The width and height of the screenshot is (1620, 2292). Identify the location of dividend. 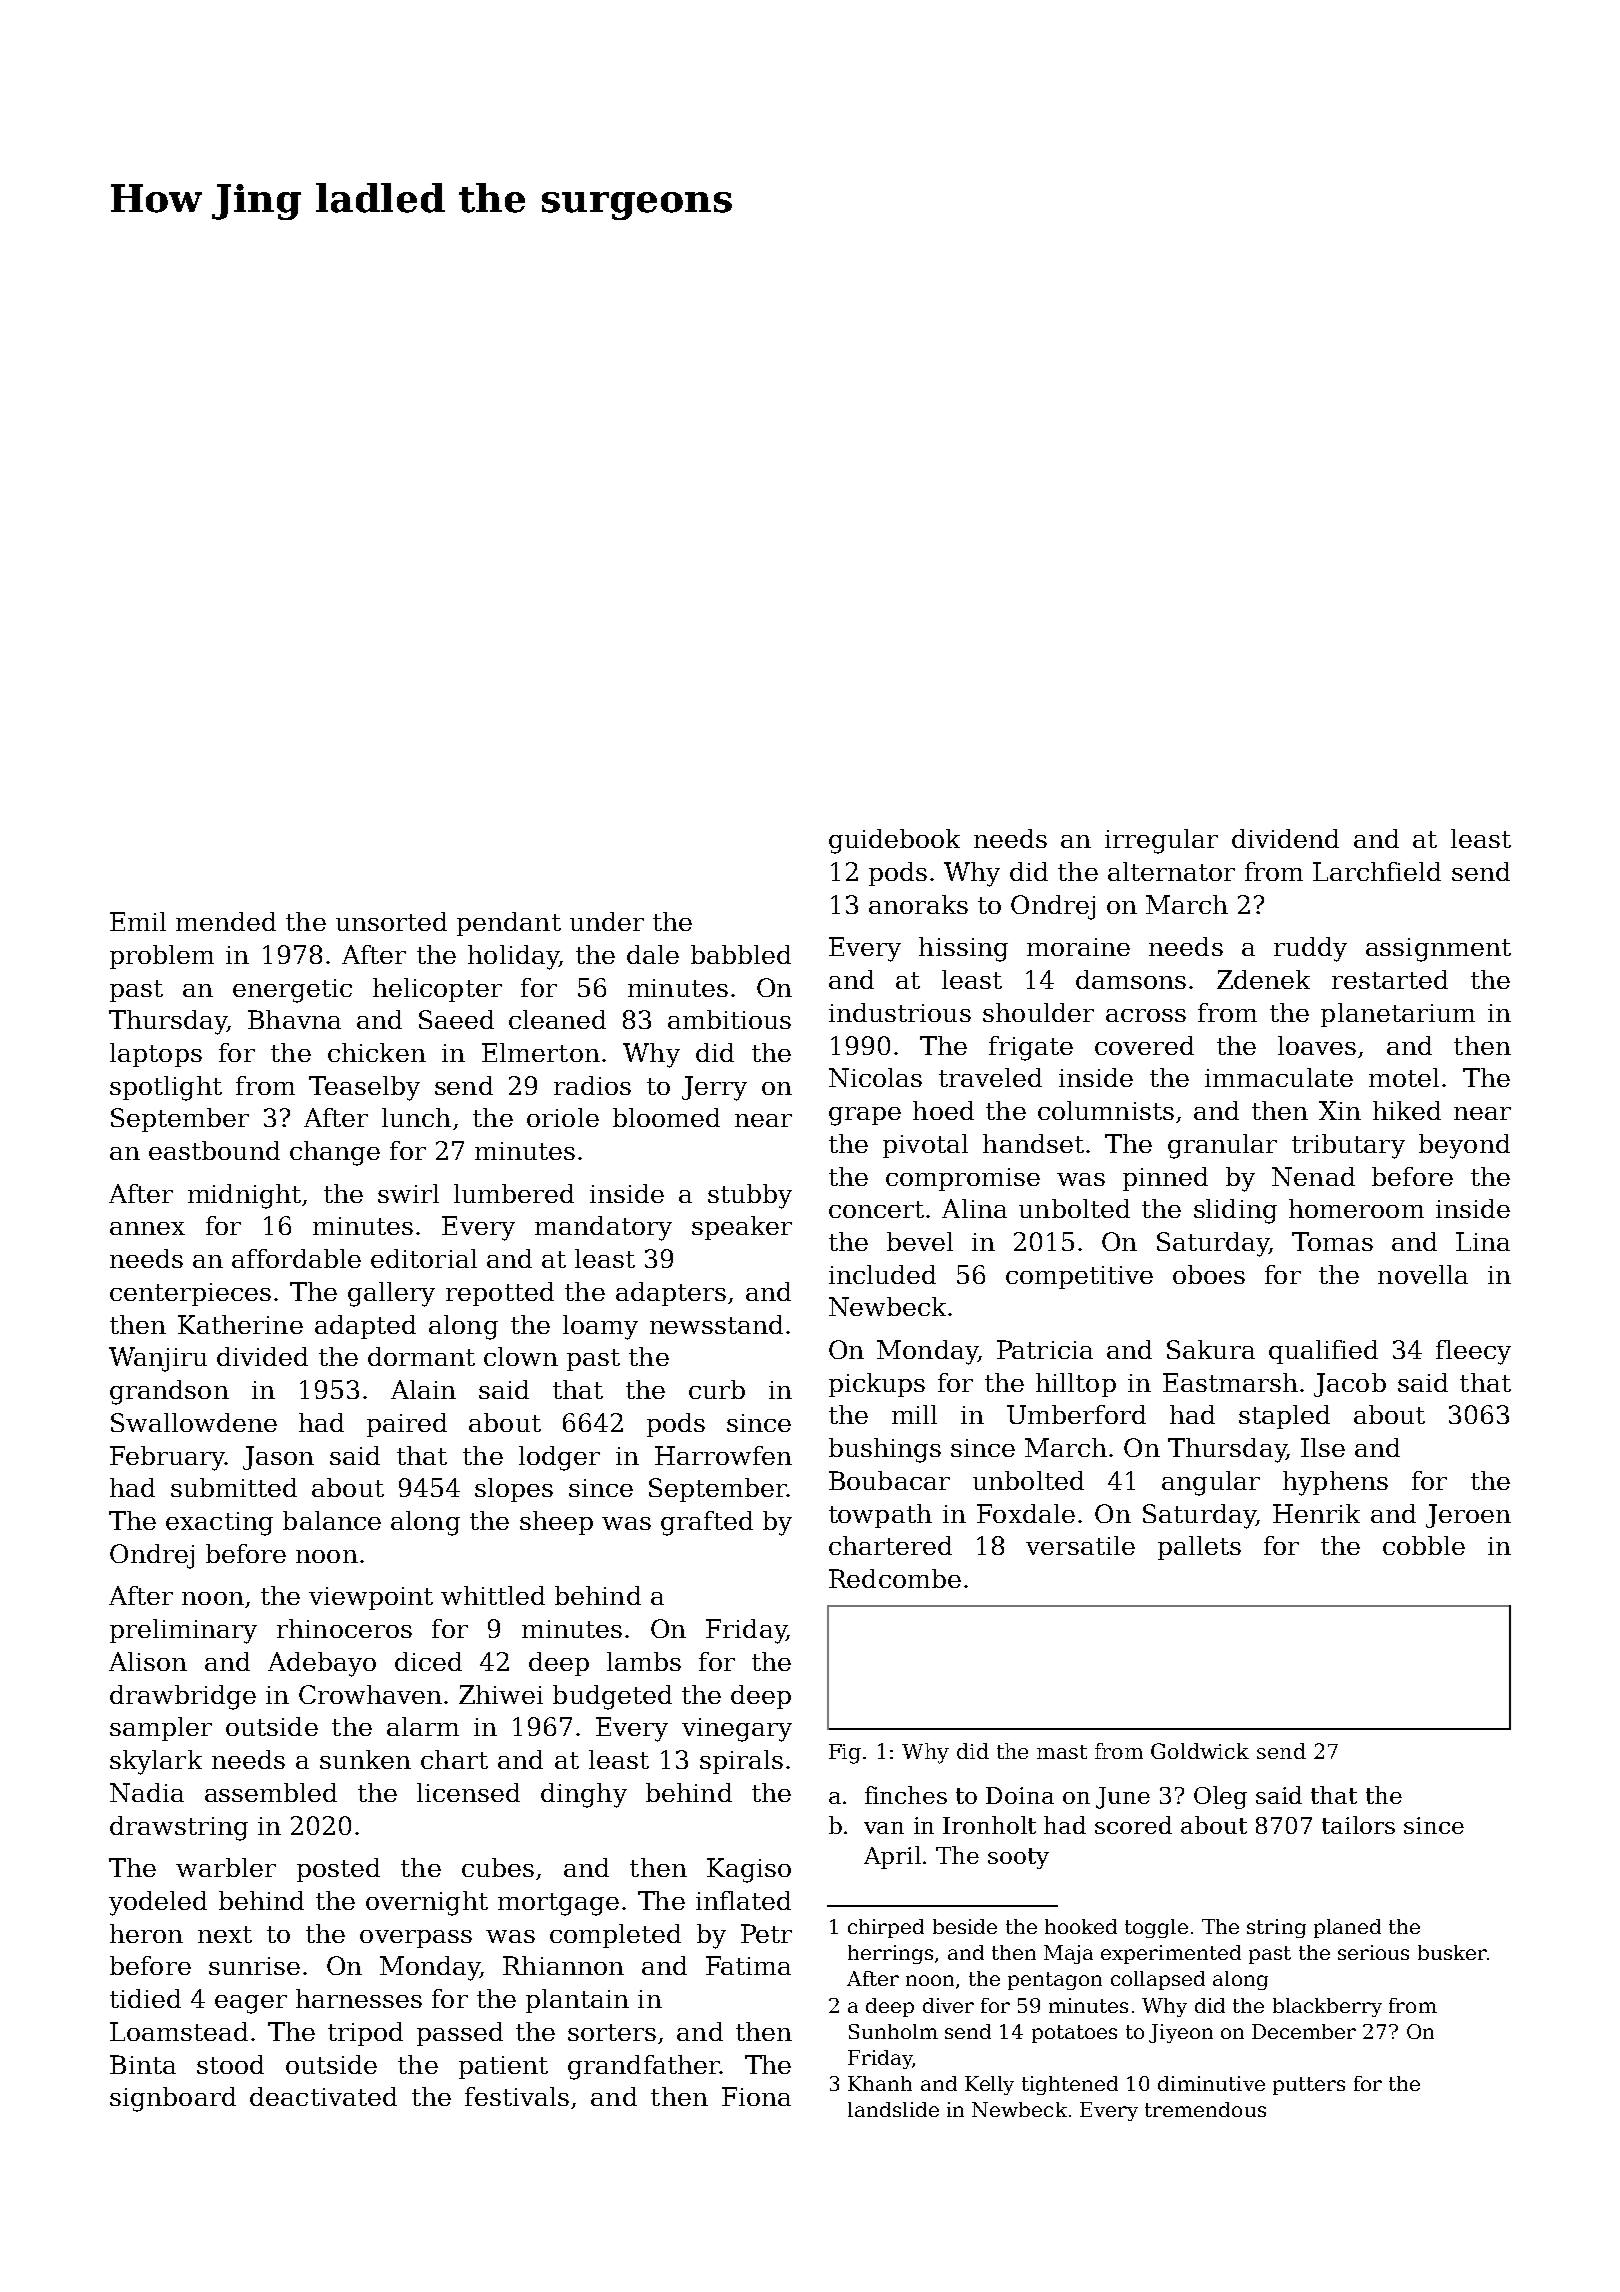
(1285, 838).
